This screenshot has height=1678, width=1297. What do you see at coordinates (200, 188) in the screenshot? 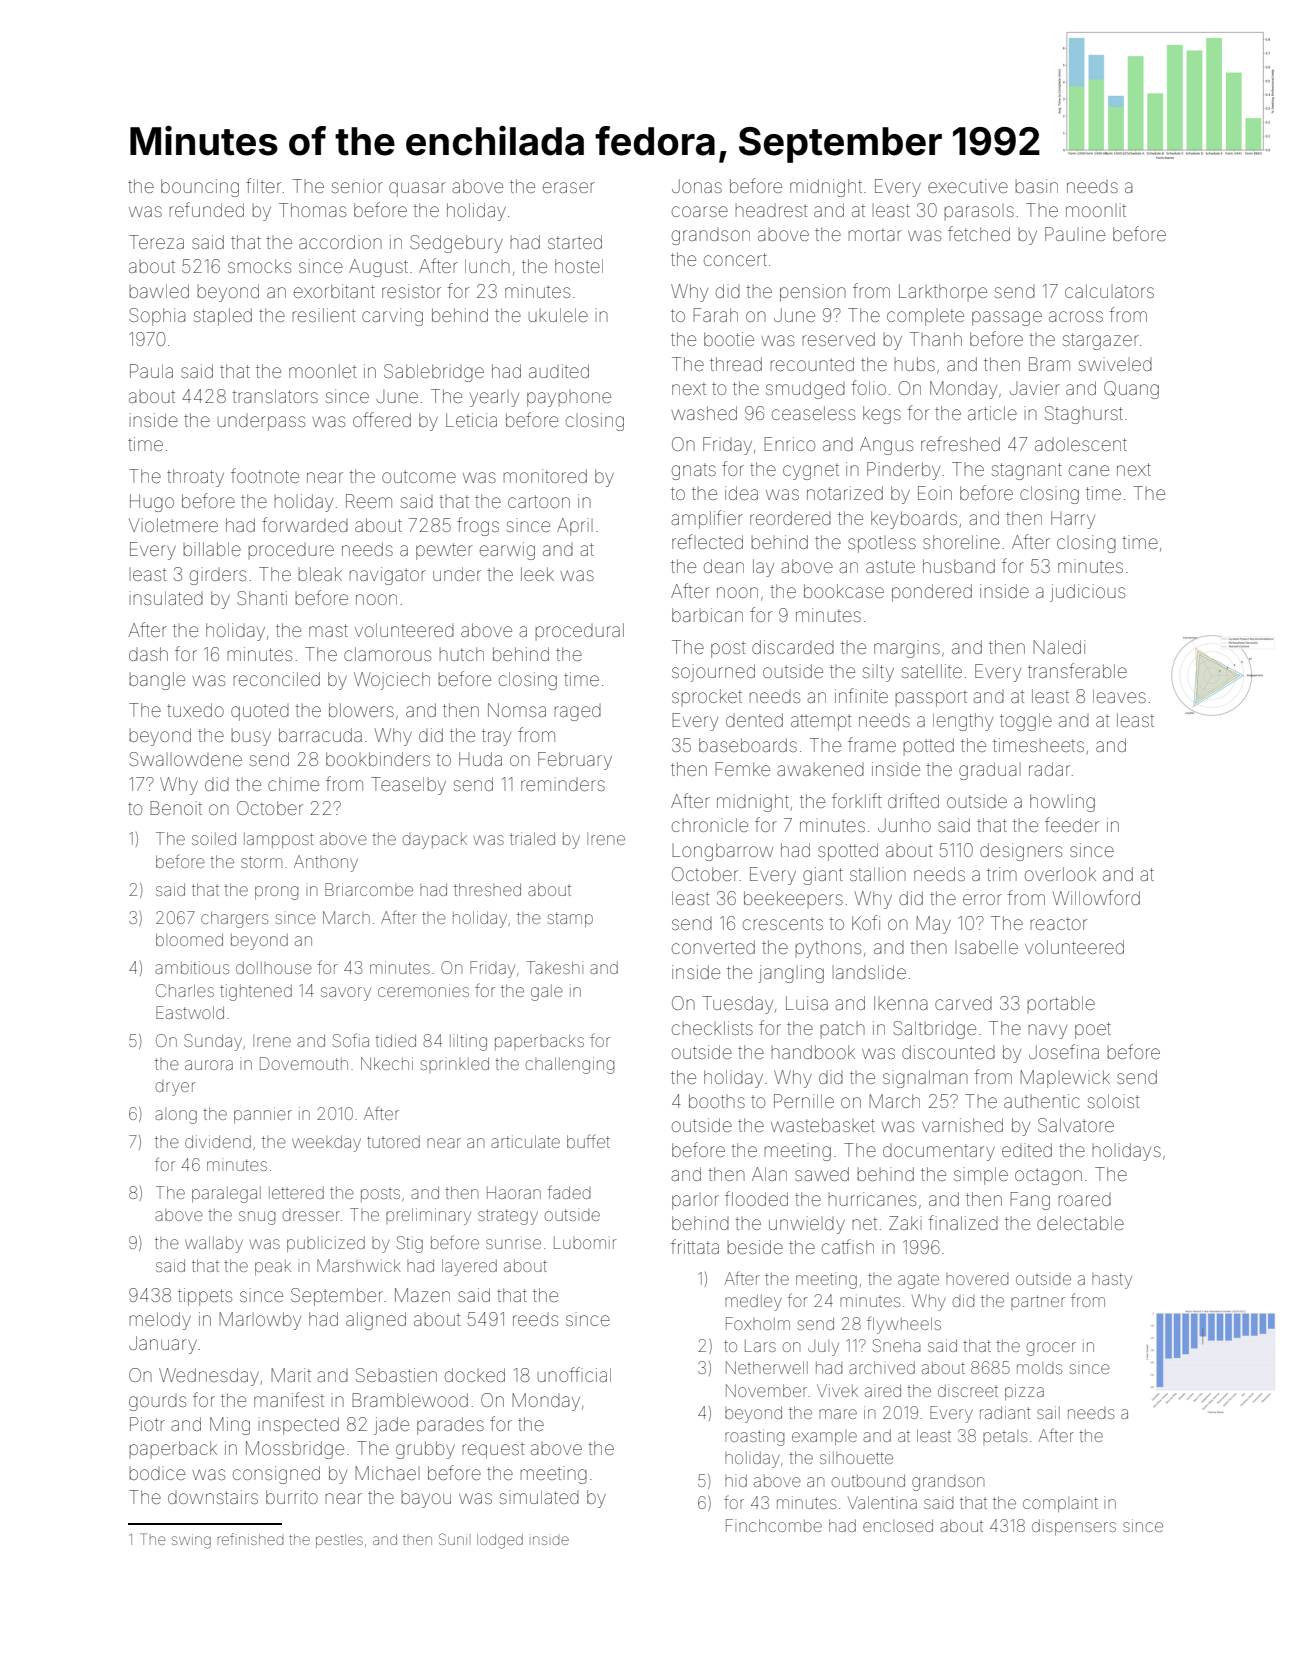
I see `bouncing` at bounding box center [200, 188].
